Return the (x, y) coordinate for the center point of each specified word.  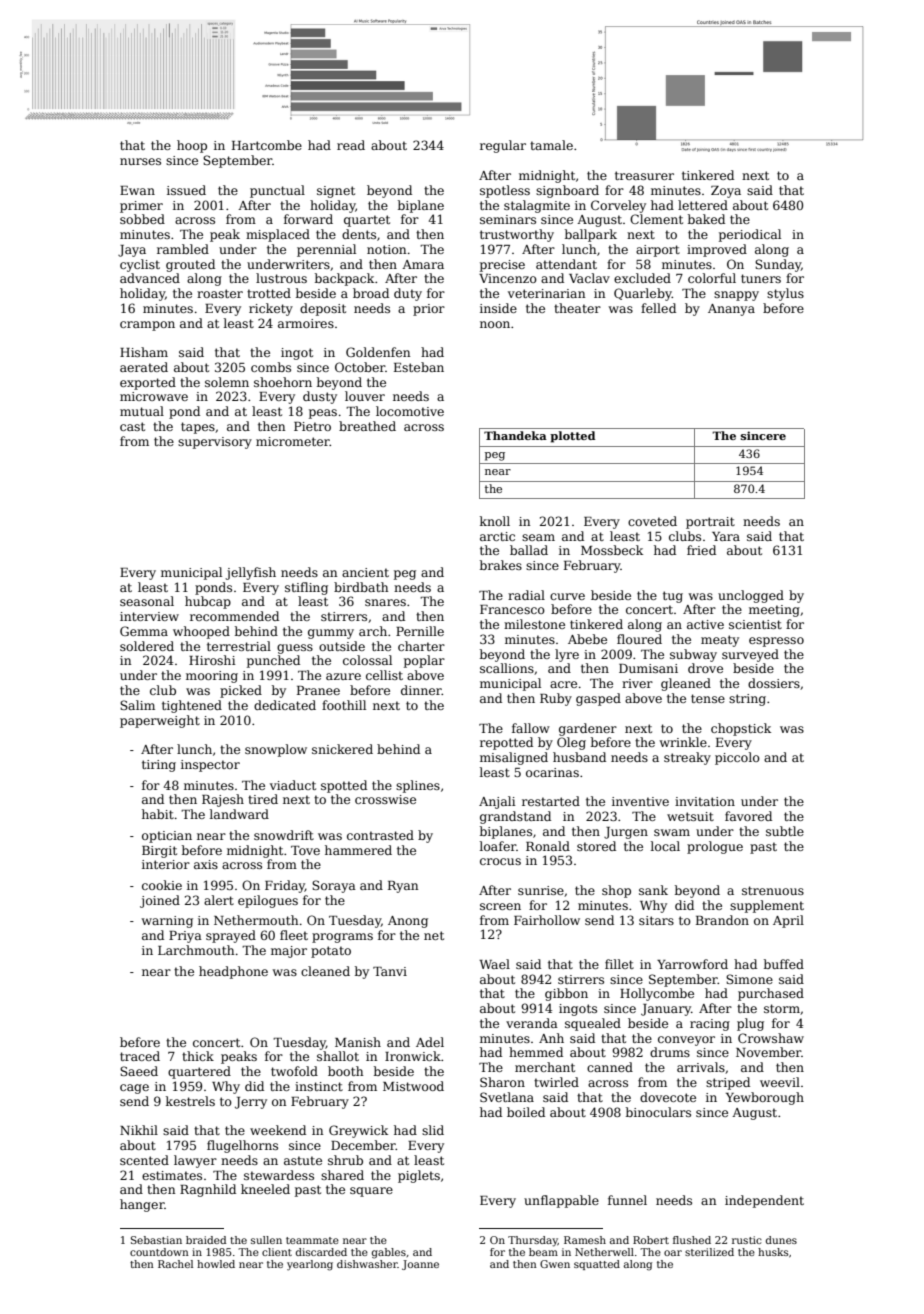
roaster (220, 293)
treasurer (644, 175)
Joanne (420, 1265)
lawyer (195, 1161)
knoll (495, 521)
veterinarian (546, 293)
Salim (137, 705)
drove (705, 668)
